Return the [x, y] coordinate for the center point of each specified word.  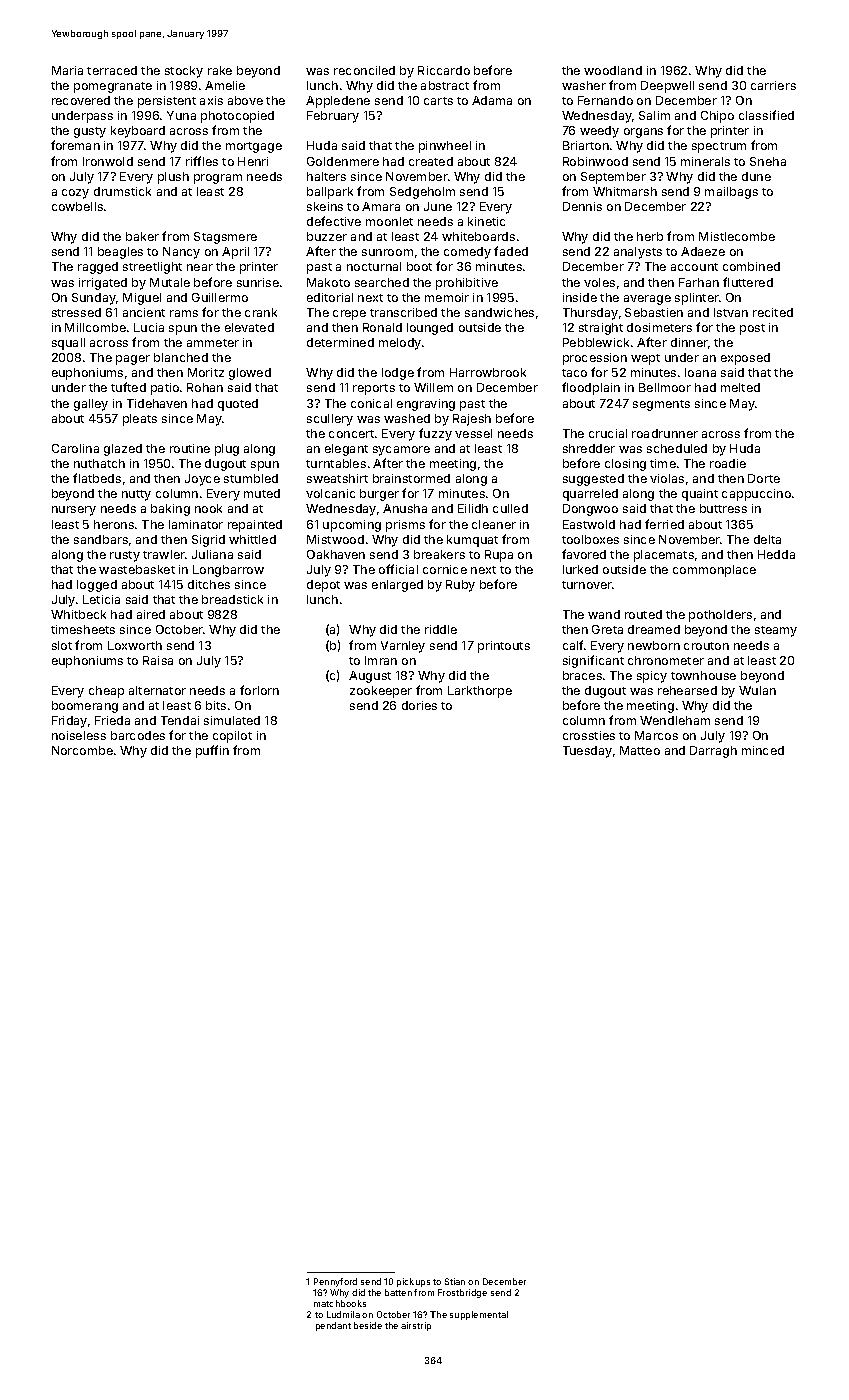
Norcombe [82, 750]
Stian [455, 1281]
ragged [98, 268]
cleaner [494, 524]
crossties [589, 735]
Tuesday [587, 752]
